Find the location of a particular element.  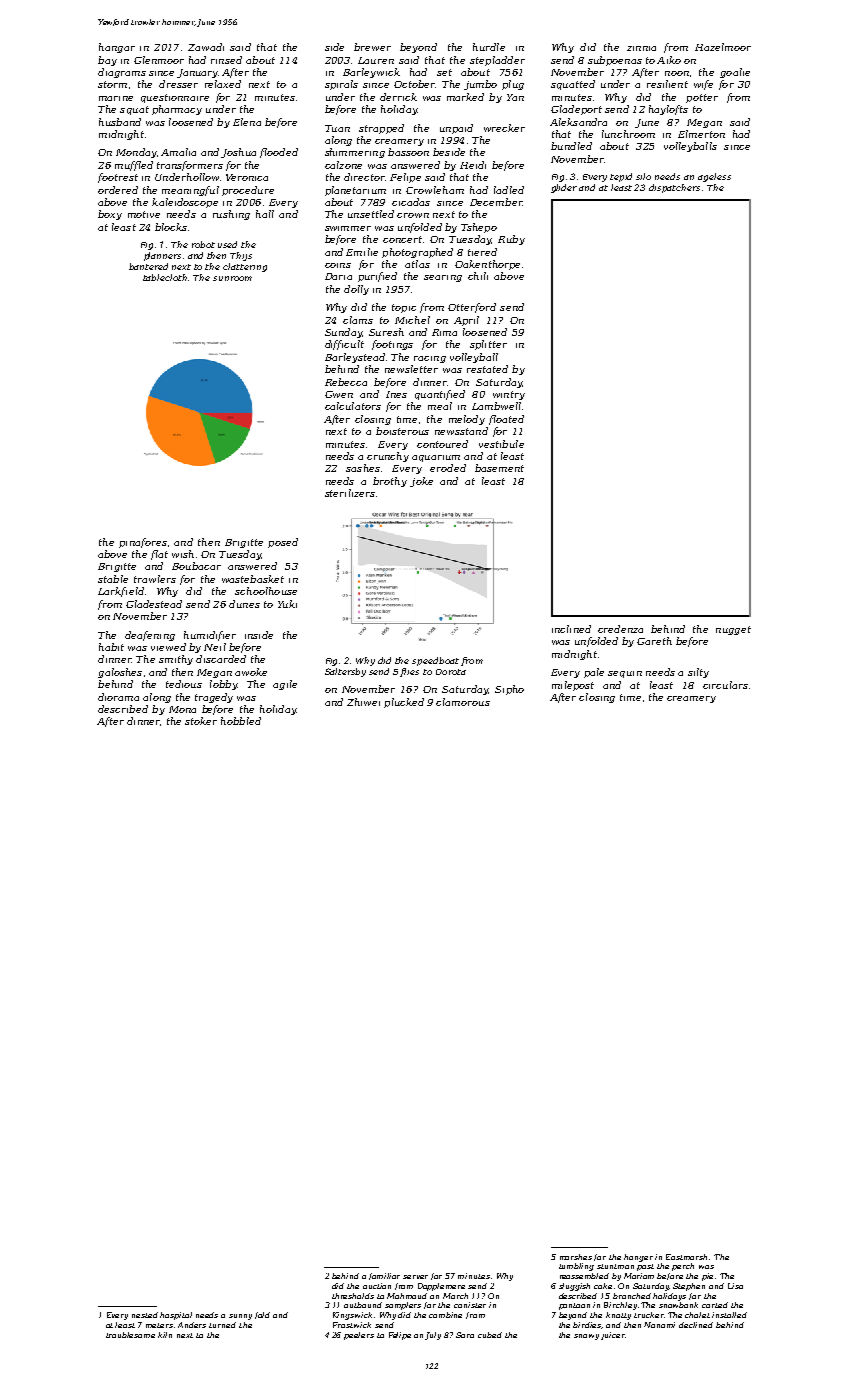

muffled is located at coordinates (134, 166).
